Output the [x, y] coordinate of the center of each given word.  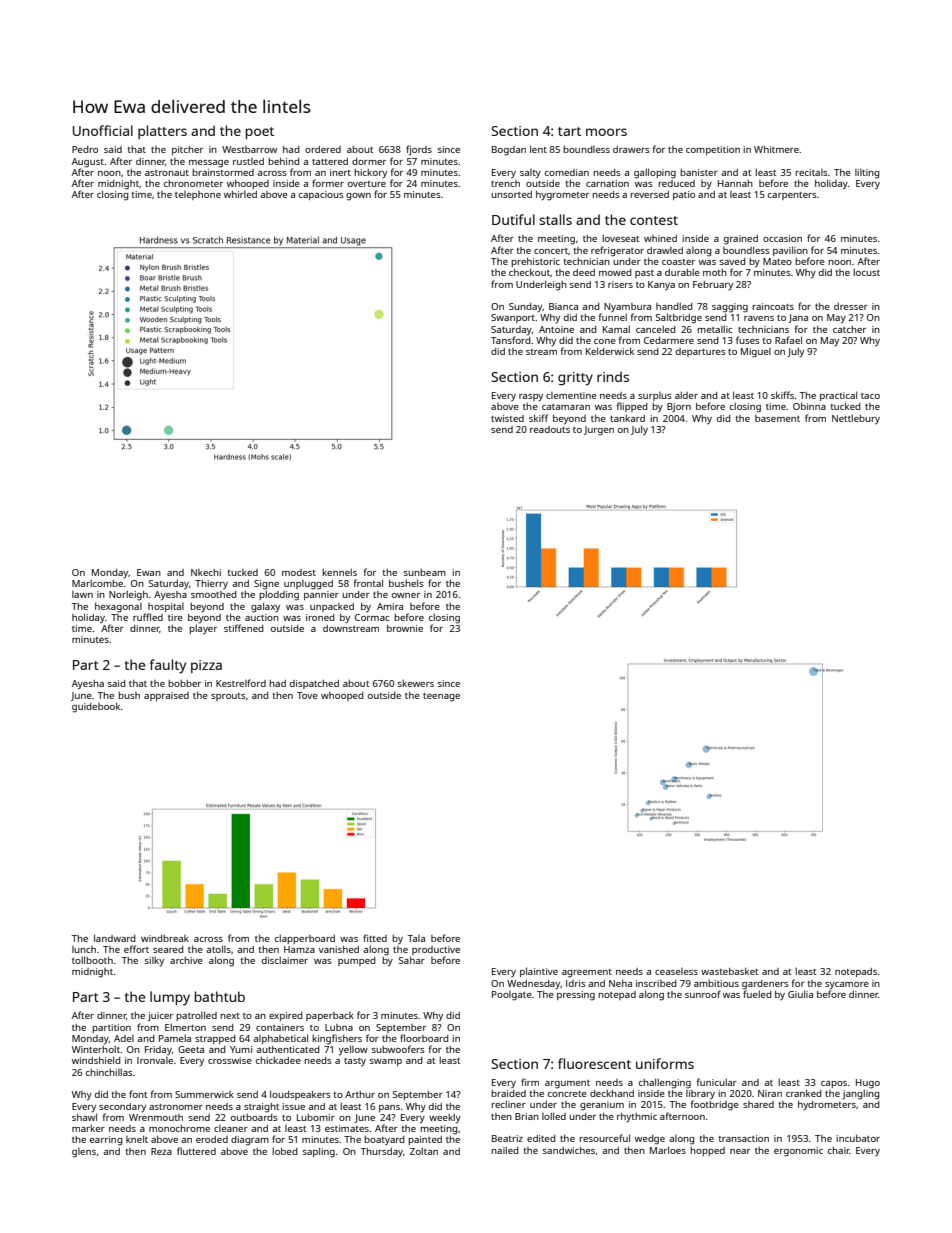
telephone [198, 195]
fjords [419, 150]
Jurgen [599, 431]
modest [299, 572]
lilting [867, 174]
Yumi [241, 1049]
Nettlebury [856, 419]
